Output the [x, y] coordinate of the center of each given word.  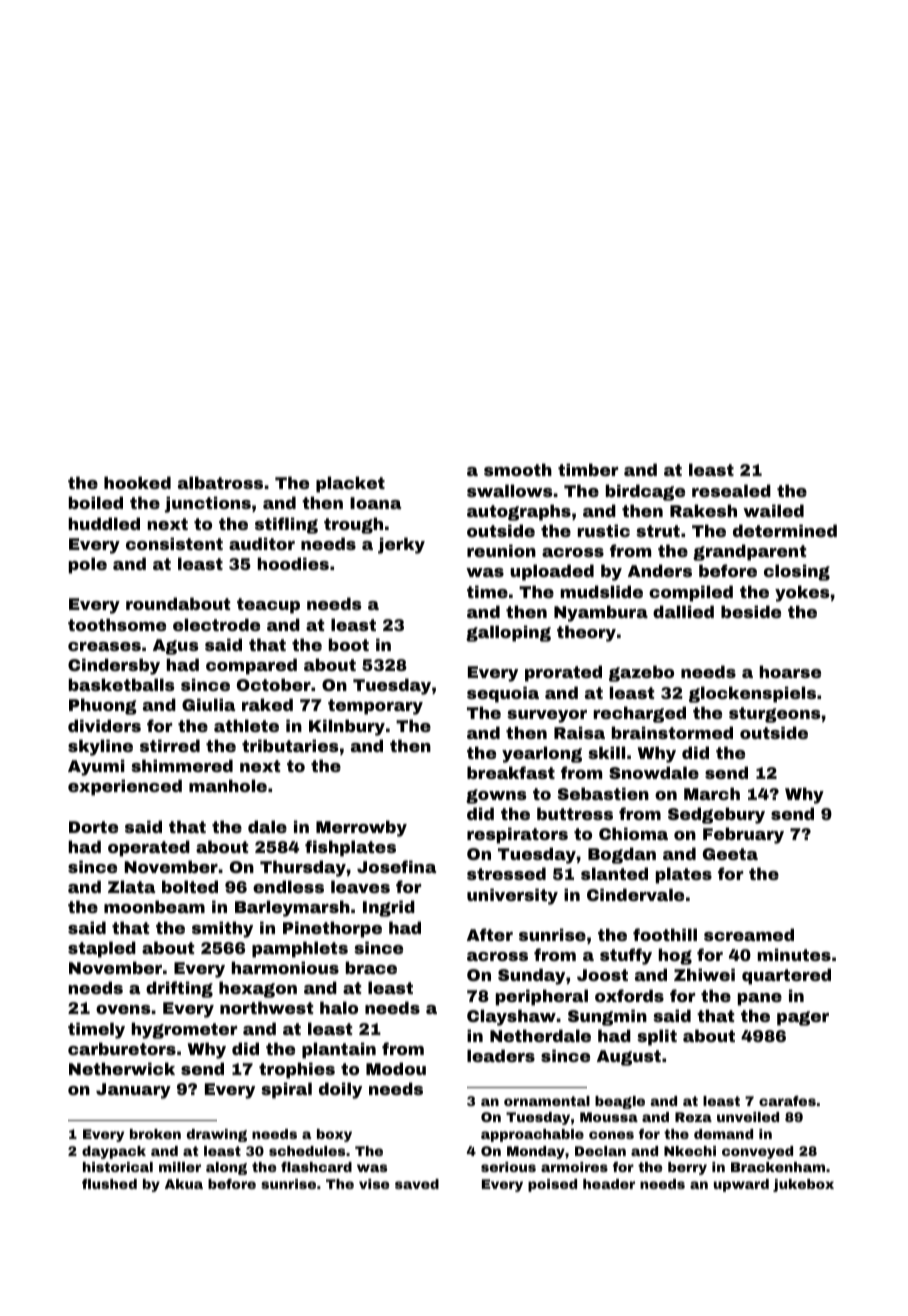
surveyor [547, 716]
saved [417, 1184]
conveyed [757, 1152]
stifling [286, 525]
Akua [184, 1184]
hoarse [790, 671]
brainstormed [672, 732]
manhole [228, 785]
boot [349, 644]
